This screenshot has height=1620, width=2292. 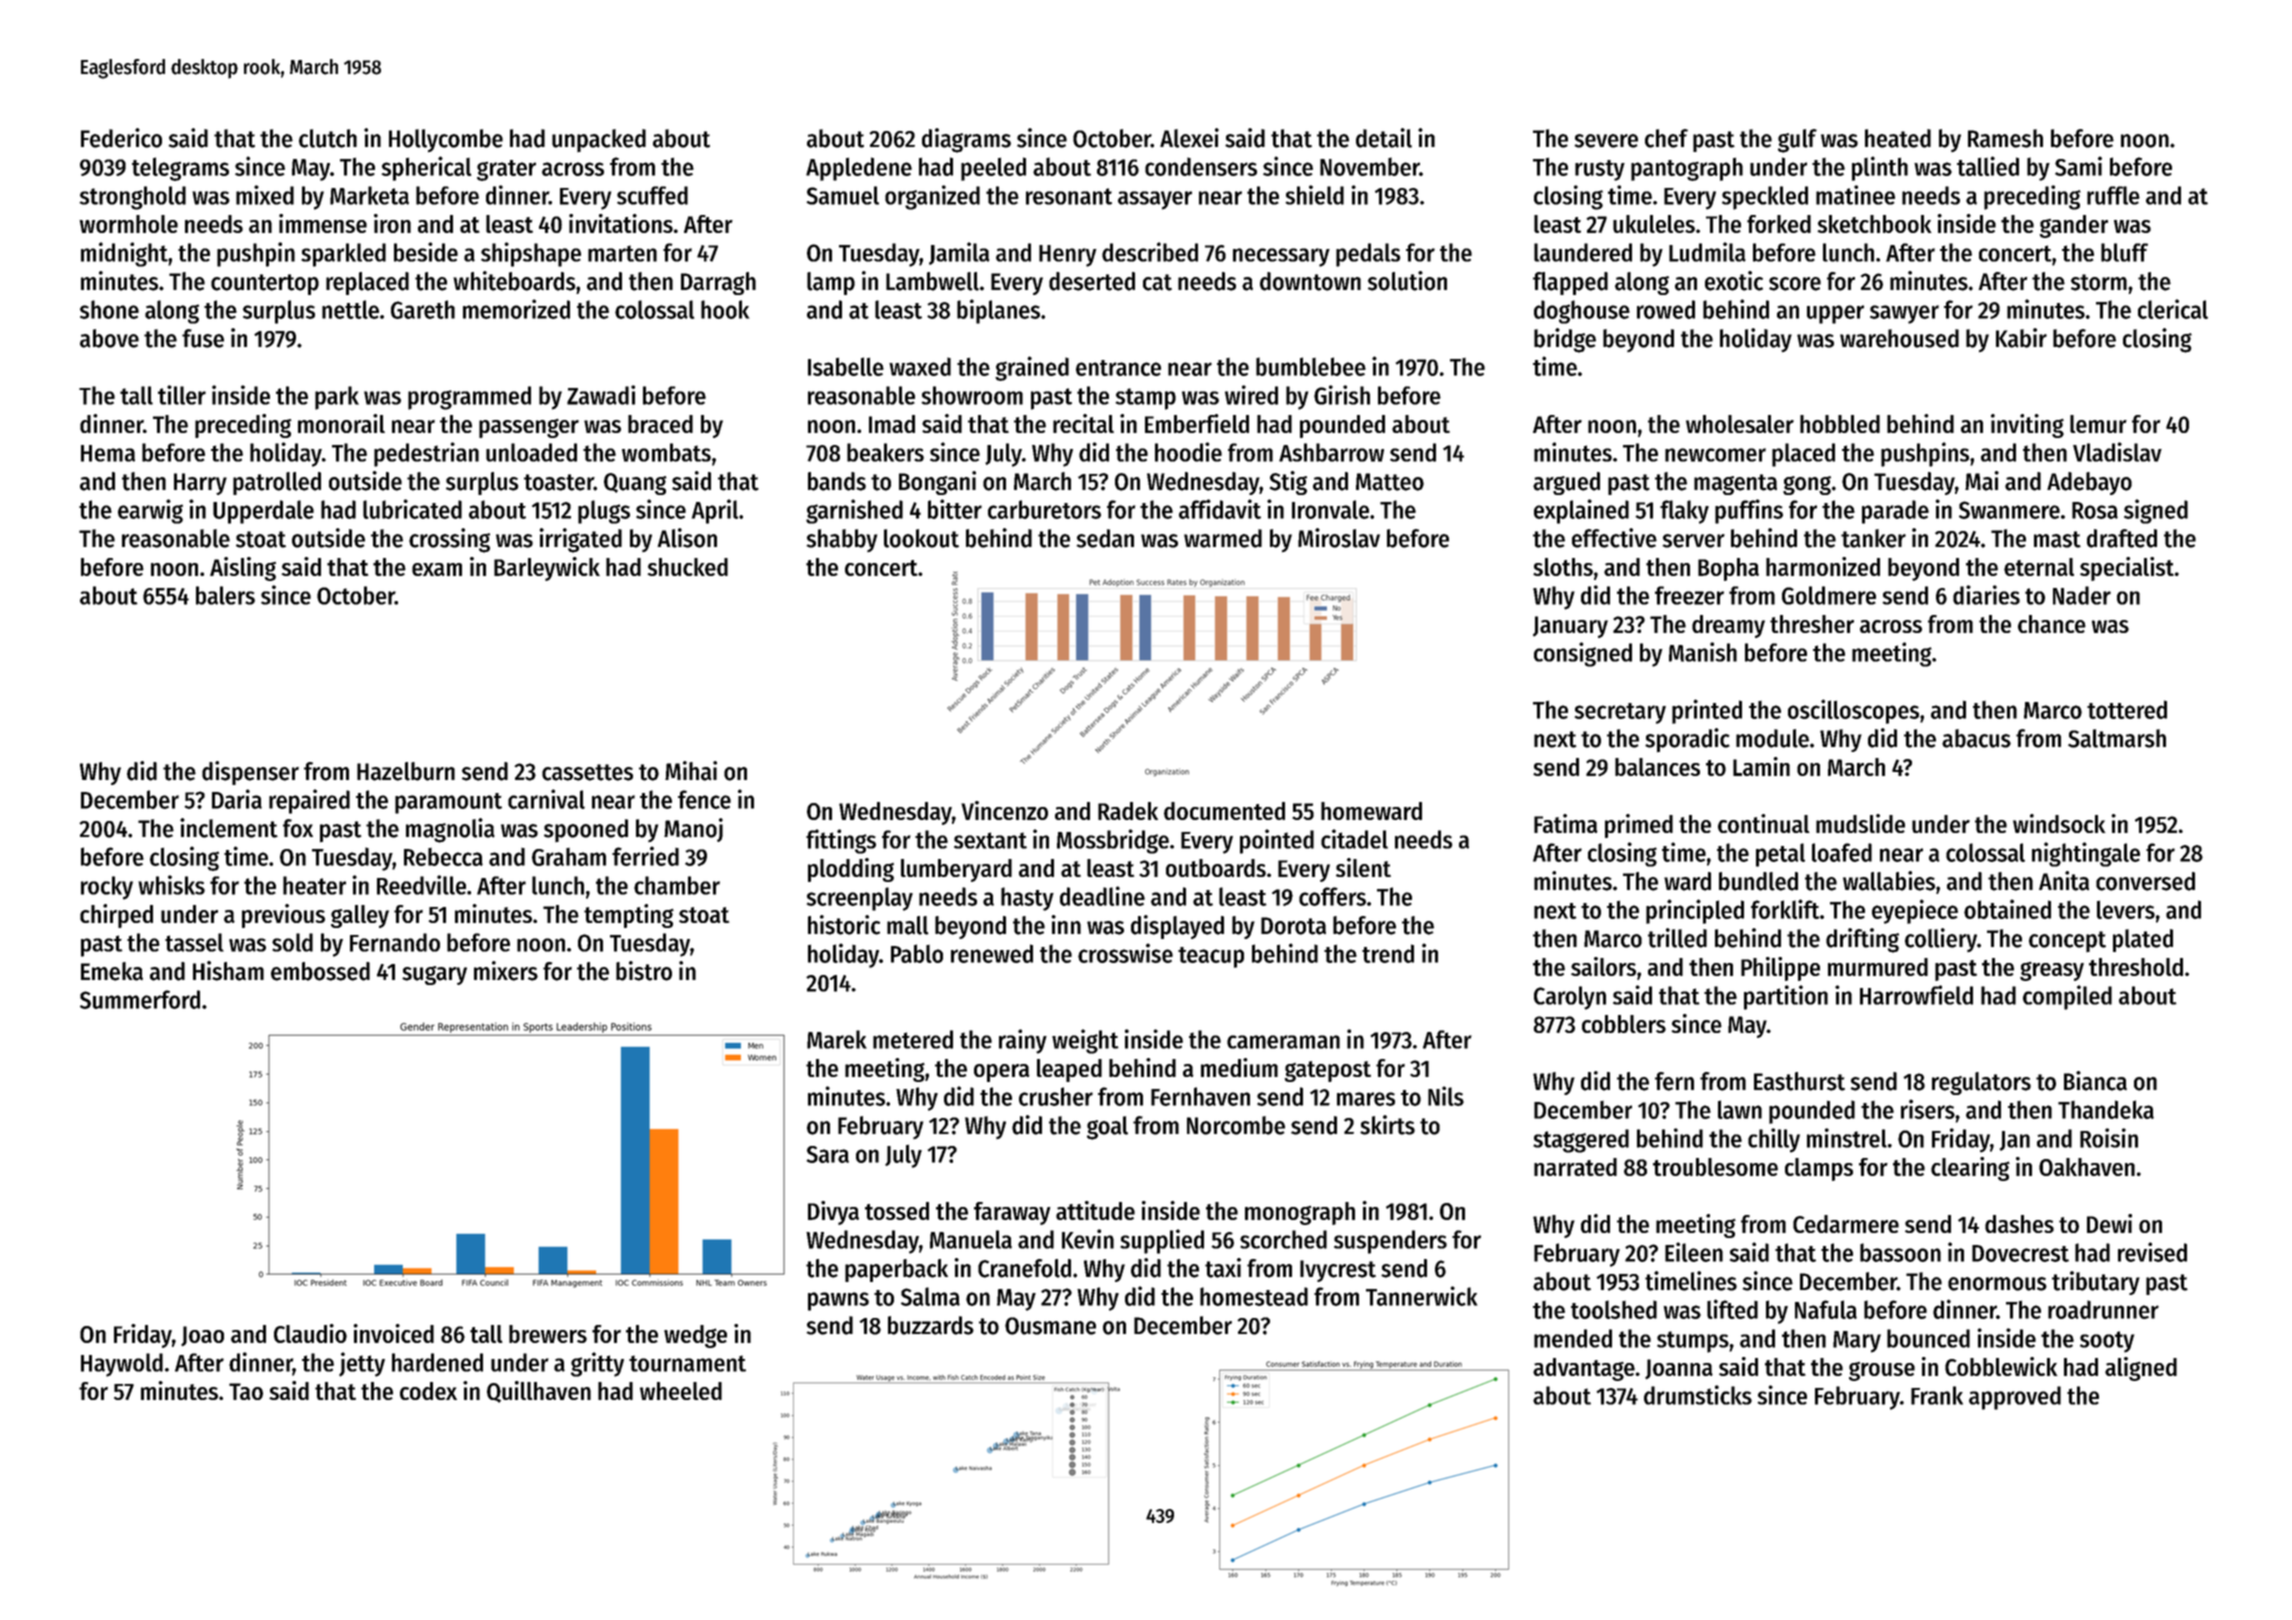 I want to click on invoiced, so click(x=393, y=1333).
